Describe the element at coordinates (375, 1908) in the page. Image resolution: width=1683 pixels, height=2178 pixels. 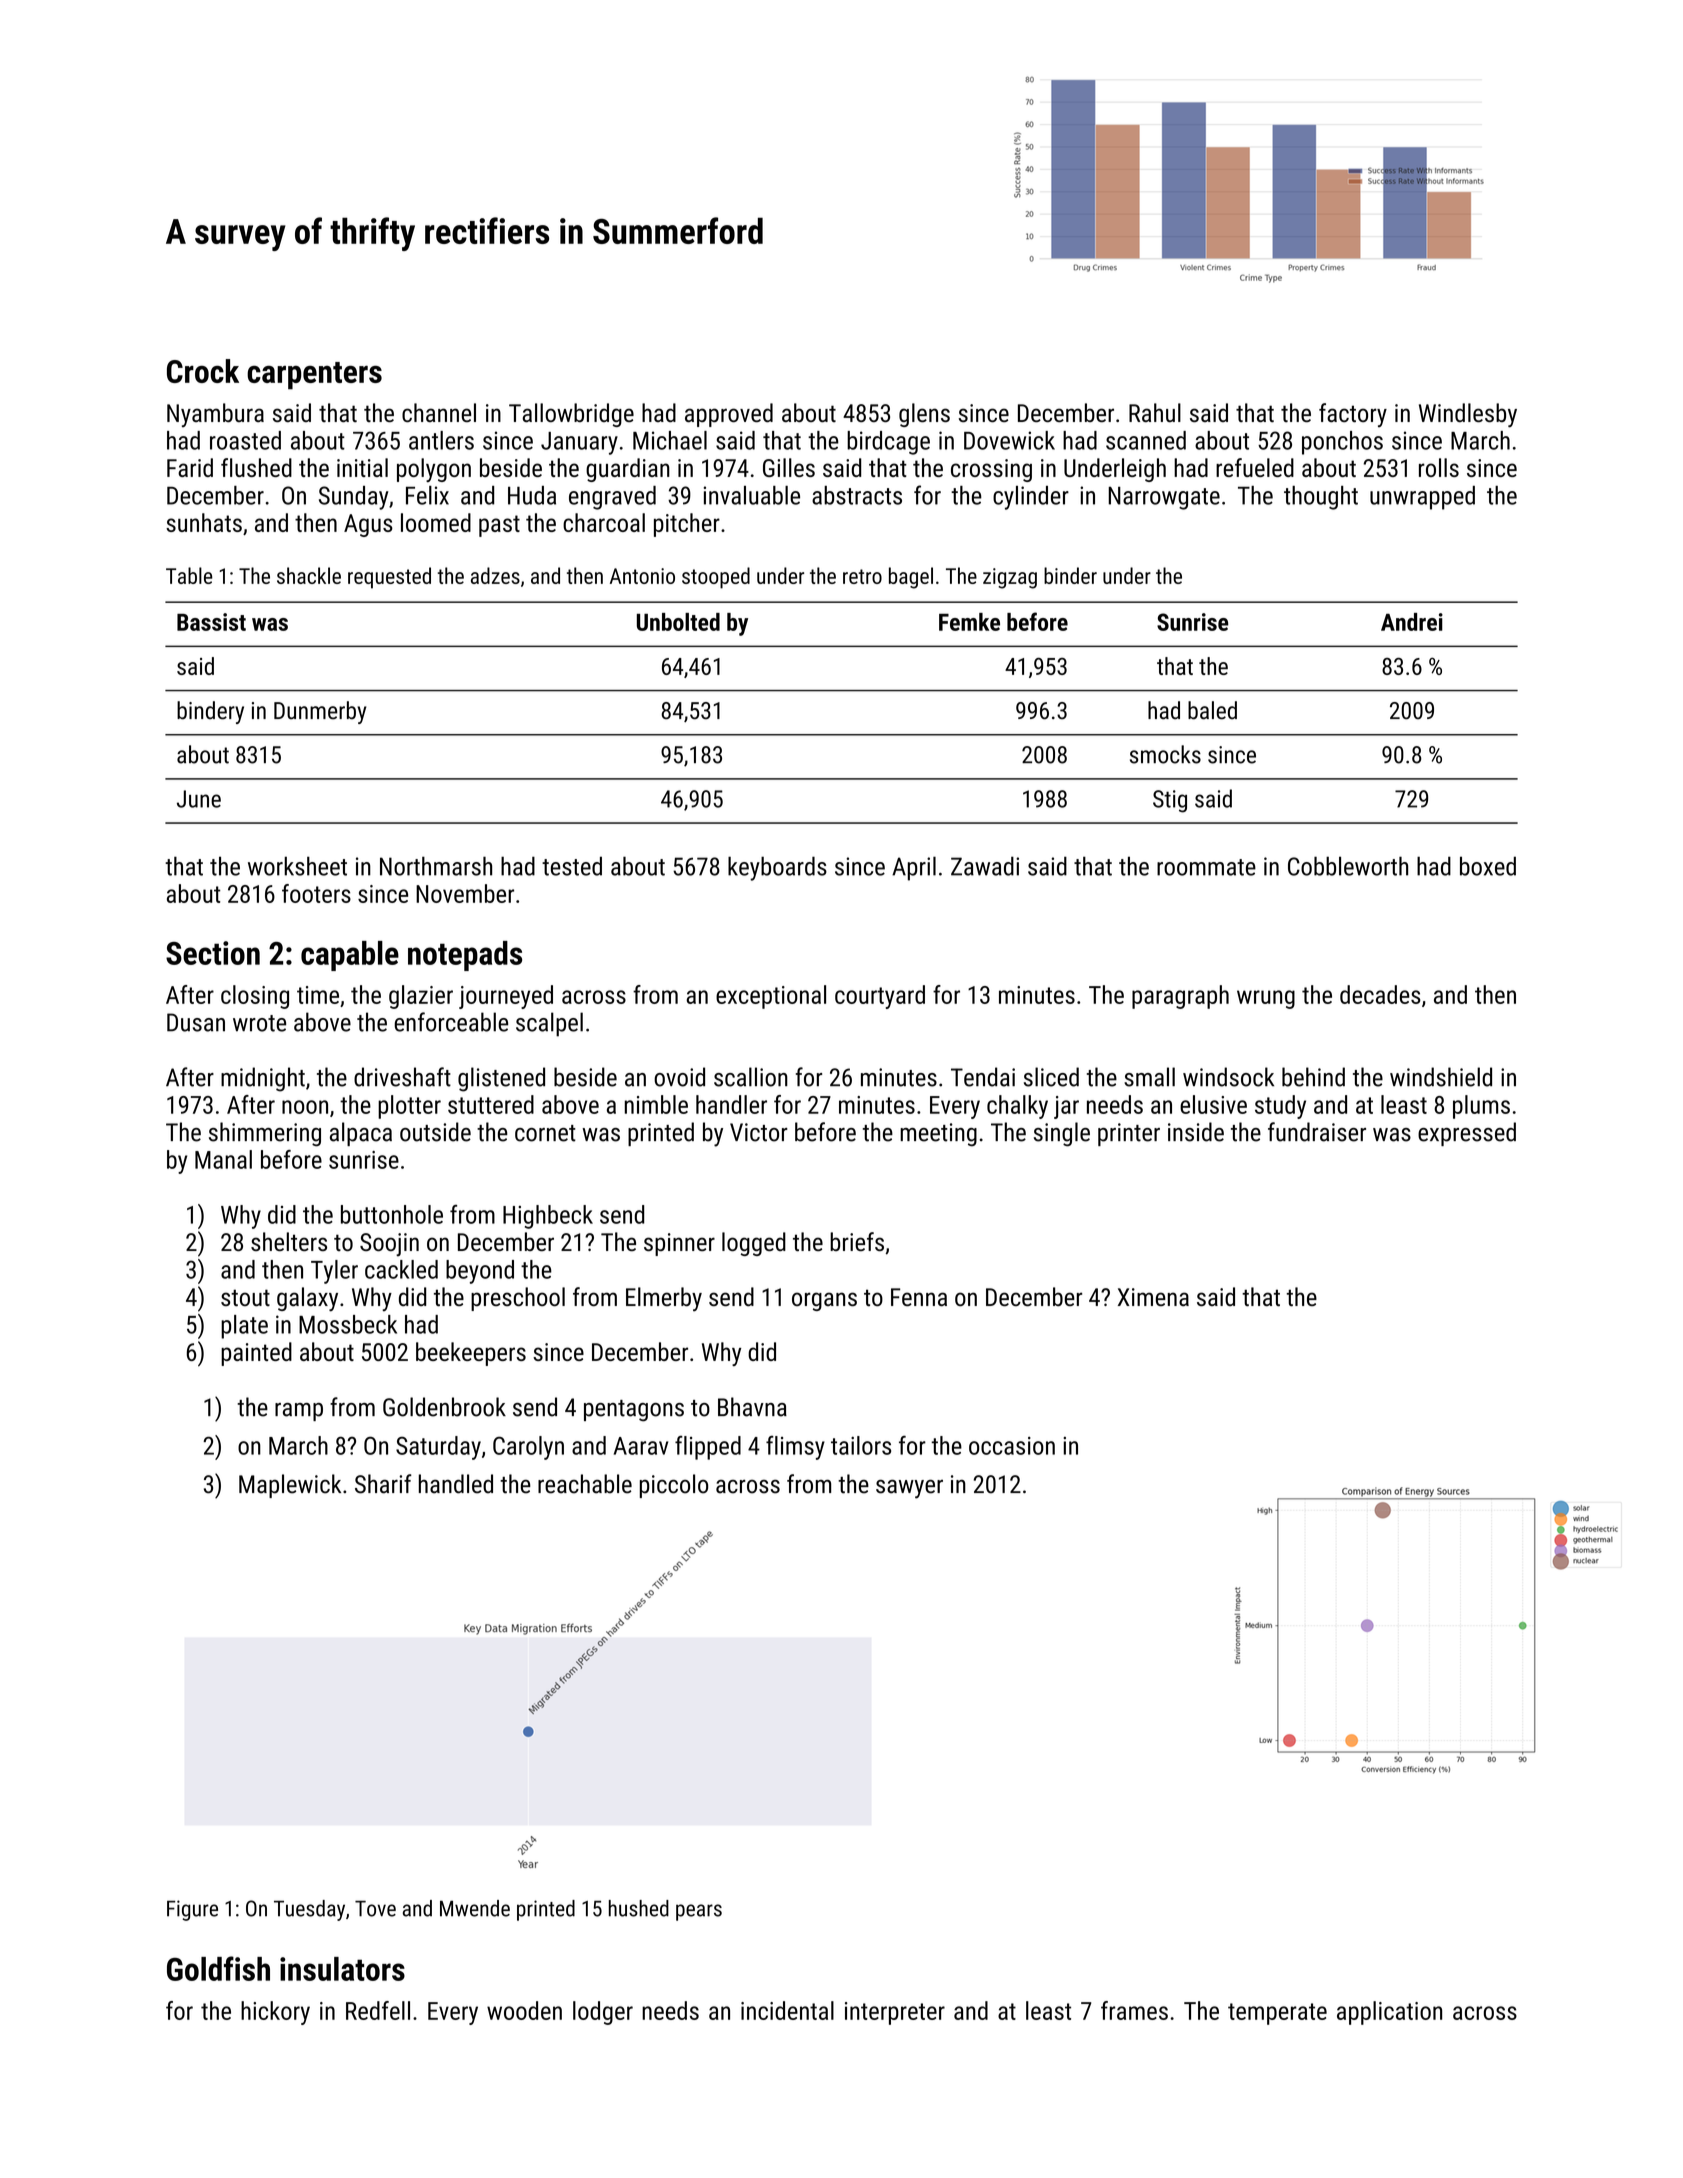
I see `Tove` at that location.
